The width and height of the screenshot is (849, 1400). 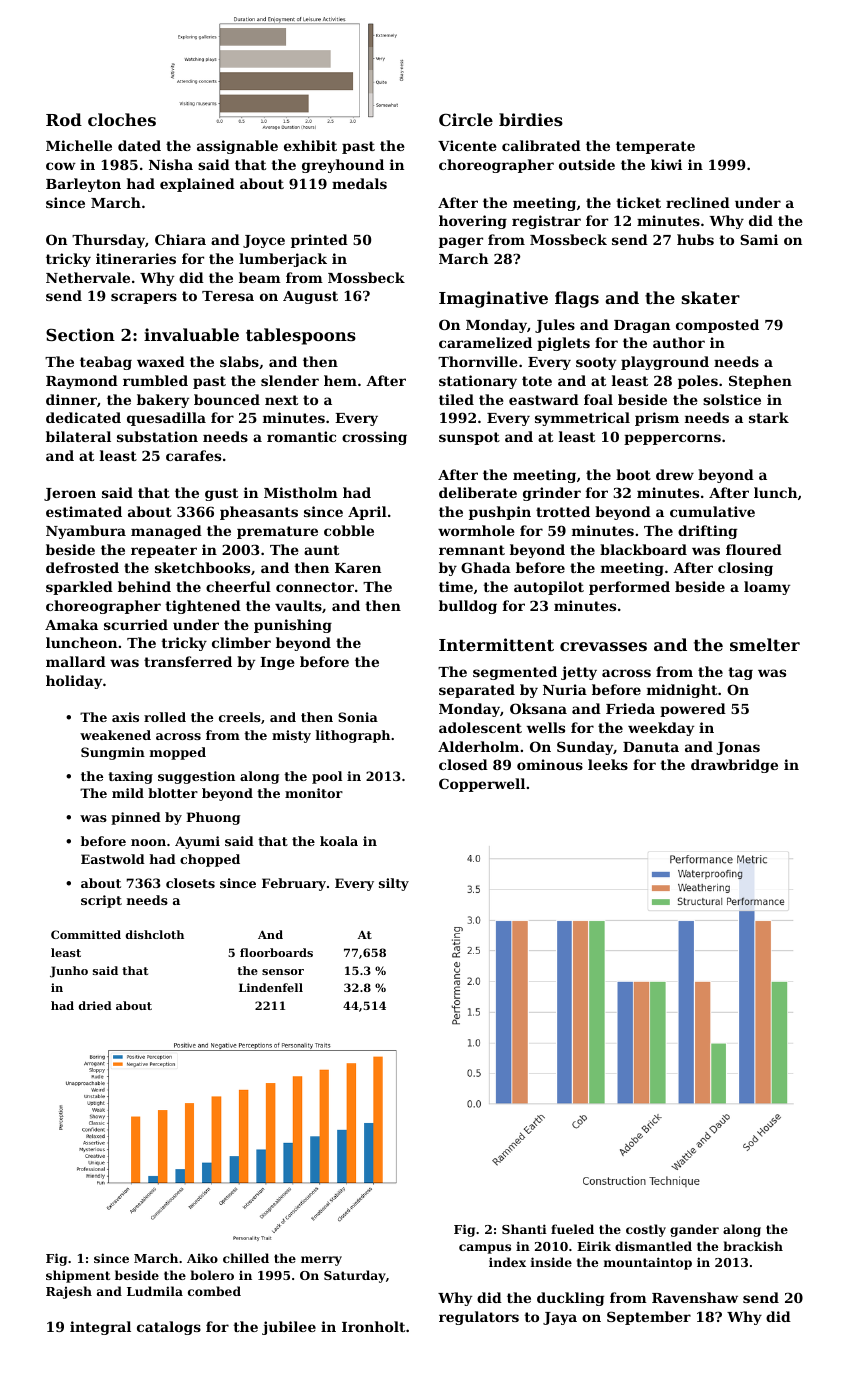 What do you see at coordinates (552, 494) in the screenshot?
I see `grinder` at bounding box center [552, 494].
